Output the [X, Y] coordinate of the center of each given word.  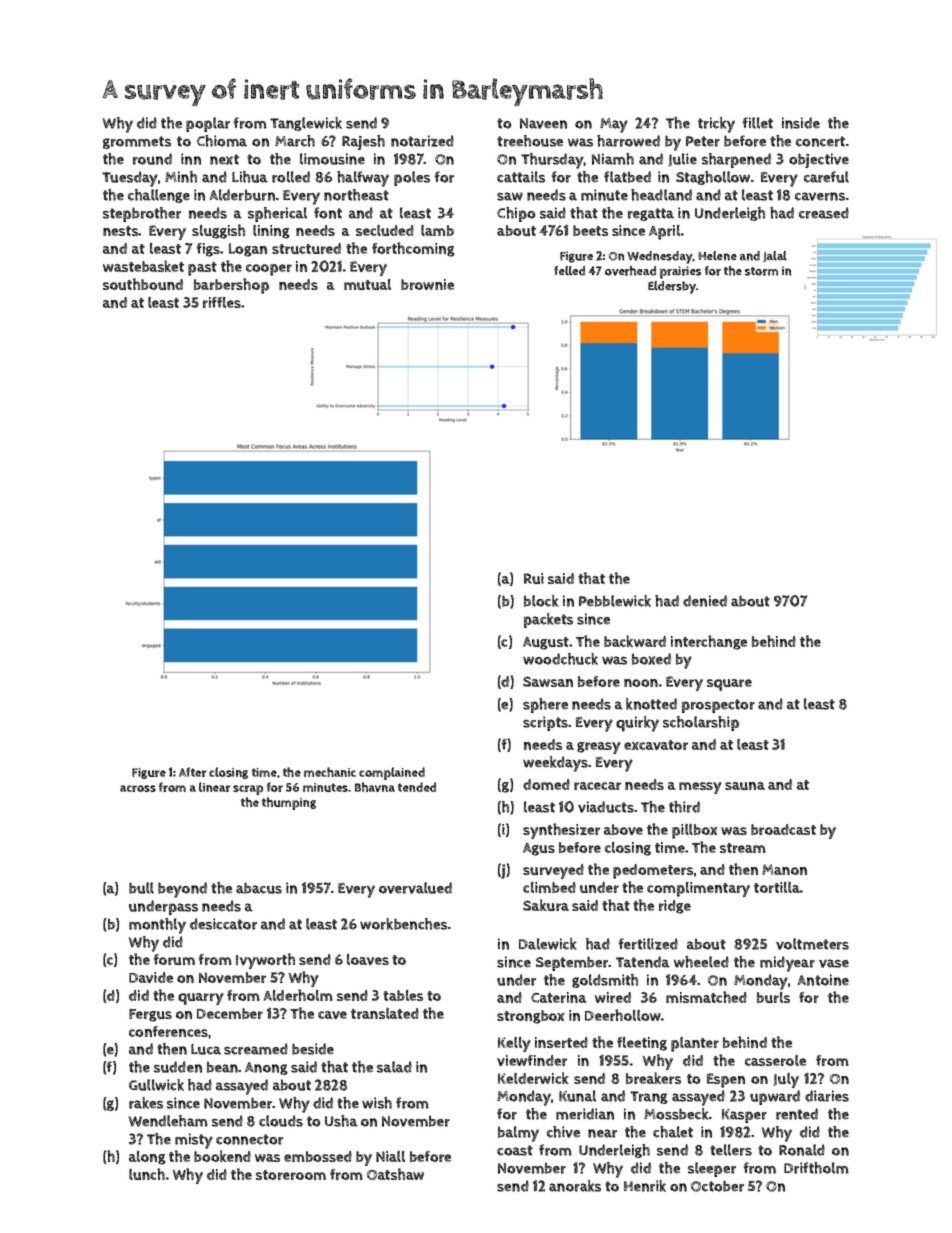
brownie [427, 284]
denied [705, 601]
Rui [534, 578]
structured [306, 248]
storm [761, 271]
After [193, 772]
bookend [222, 1156]
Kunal [577, 1096]
